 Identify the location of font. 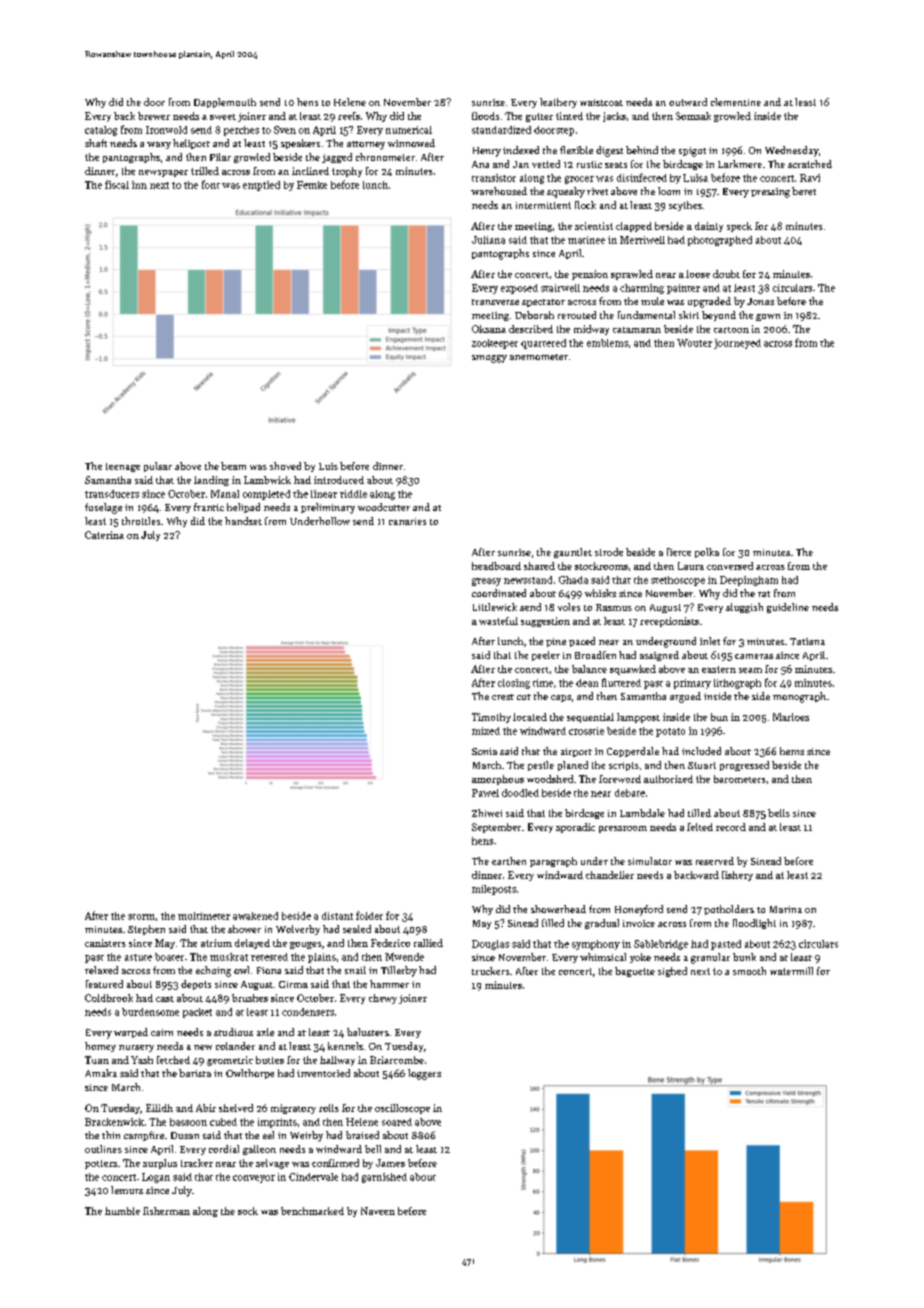
(211, 184).
